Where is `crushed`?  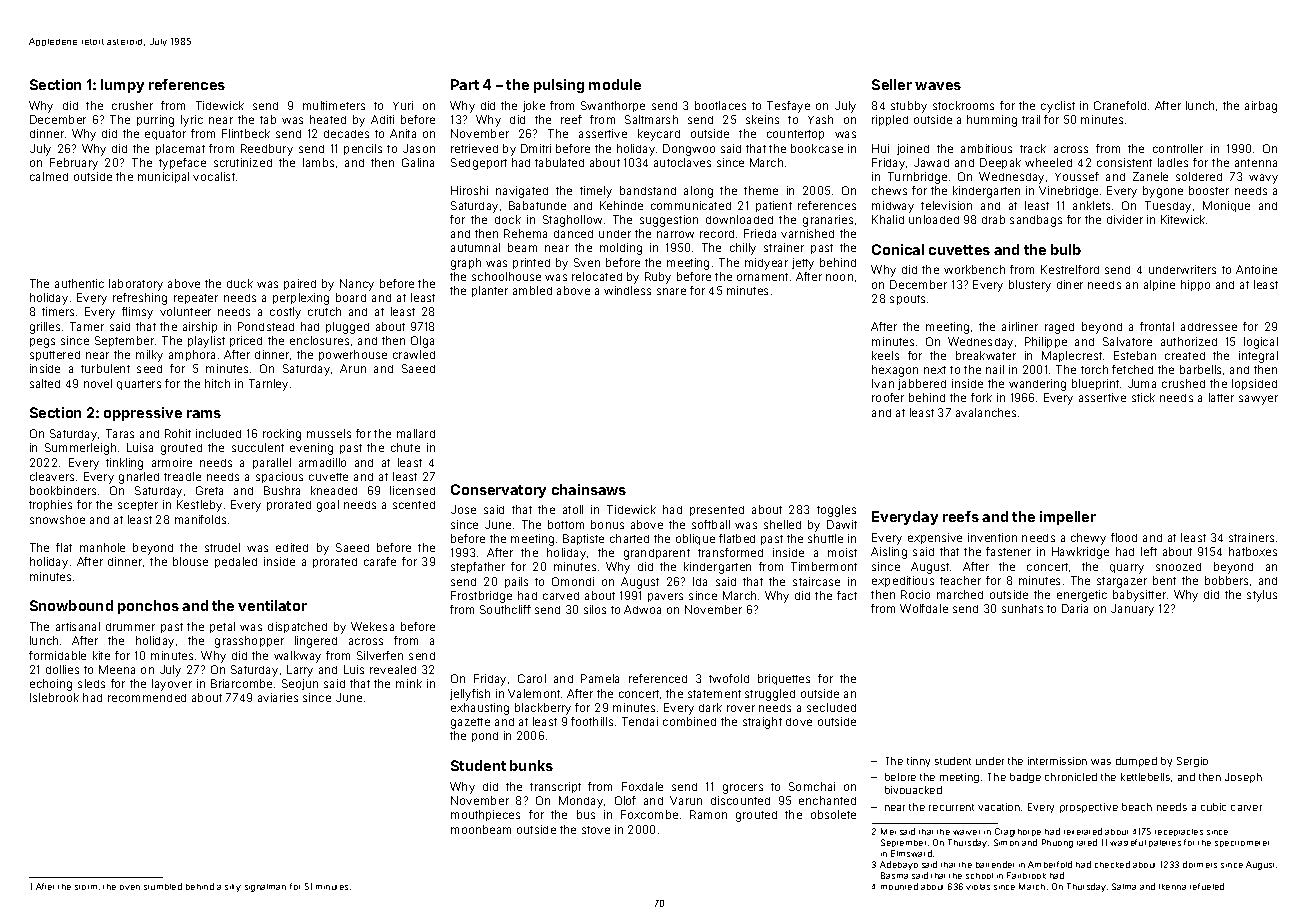
crushed is located at coordinates (1183, 383).
